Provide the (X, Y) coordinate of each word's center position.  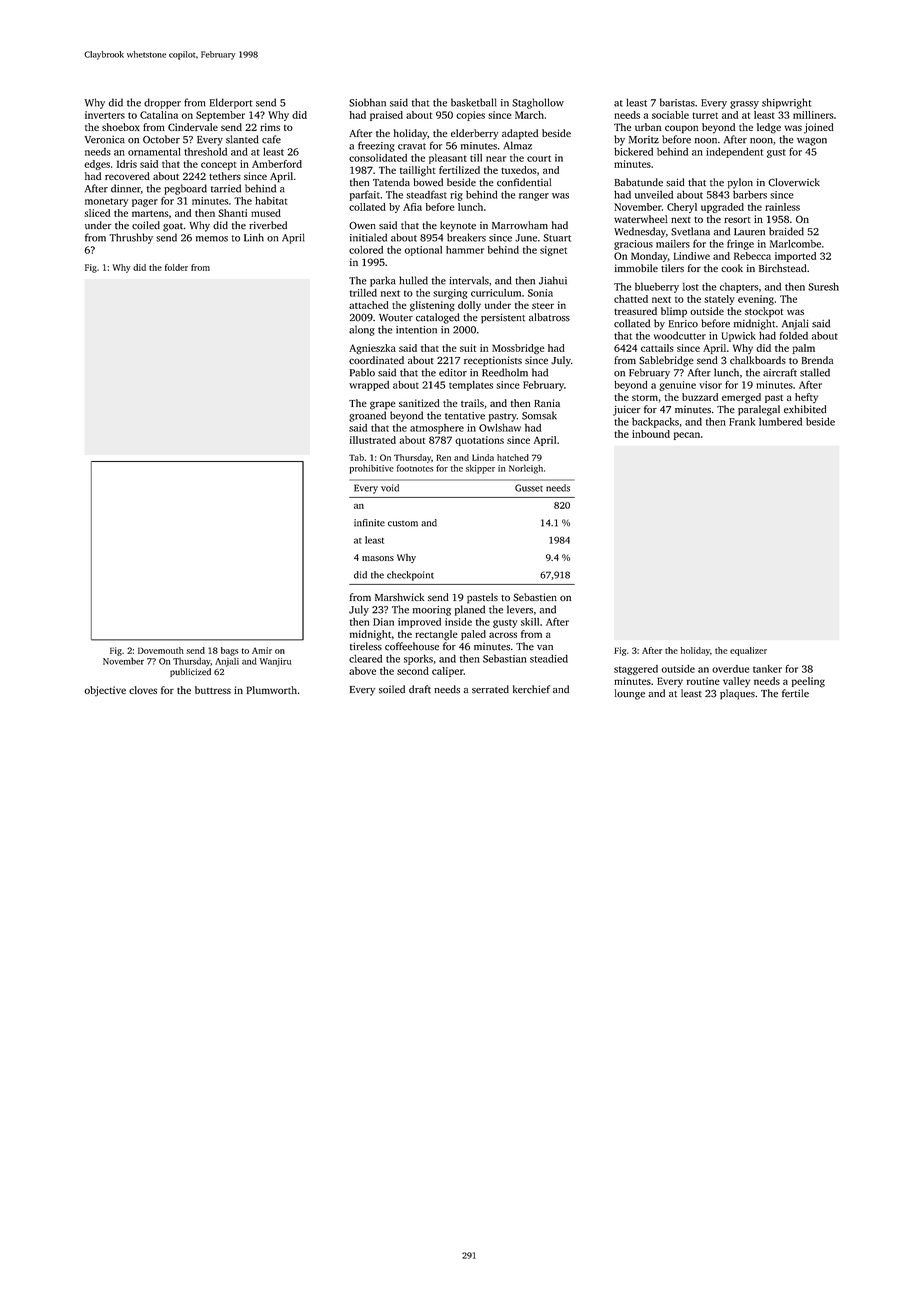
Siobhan (367, 102)
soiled (392, 689)
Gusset (529, 488)
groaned (367, 416)
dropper (162, 103)
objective (105, 691)
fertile (795, 693)
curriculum (496, 293)
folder (176, 267)
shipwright (786, 103)
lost (691, 286)
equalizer (748, 651)
